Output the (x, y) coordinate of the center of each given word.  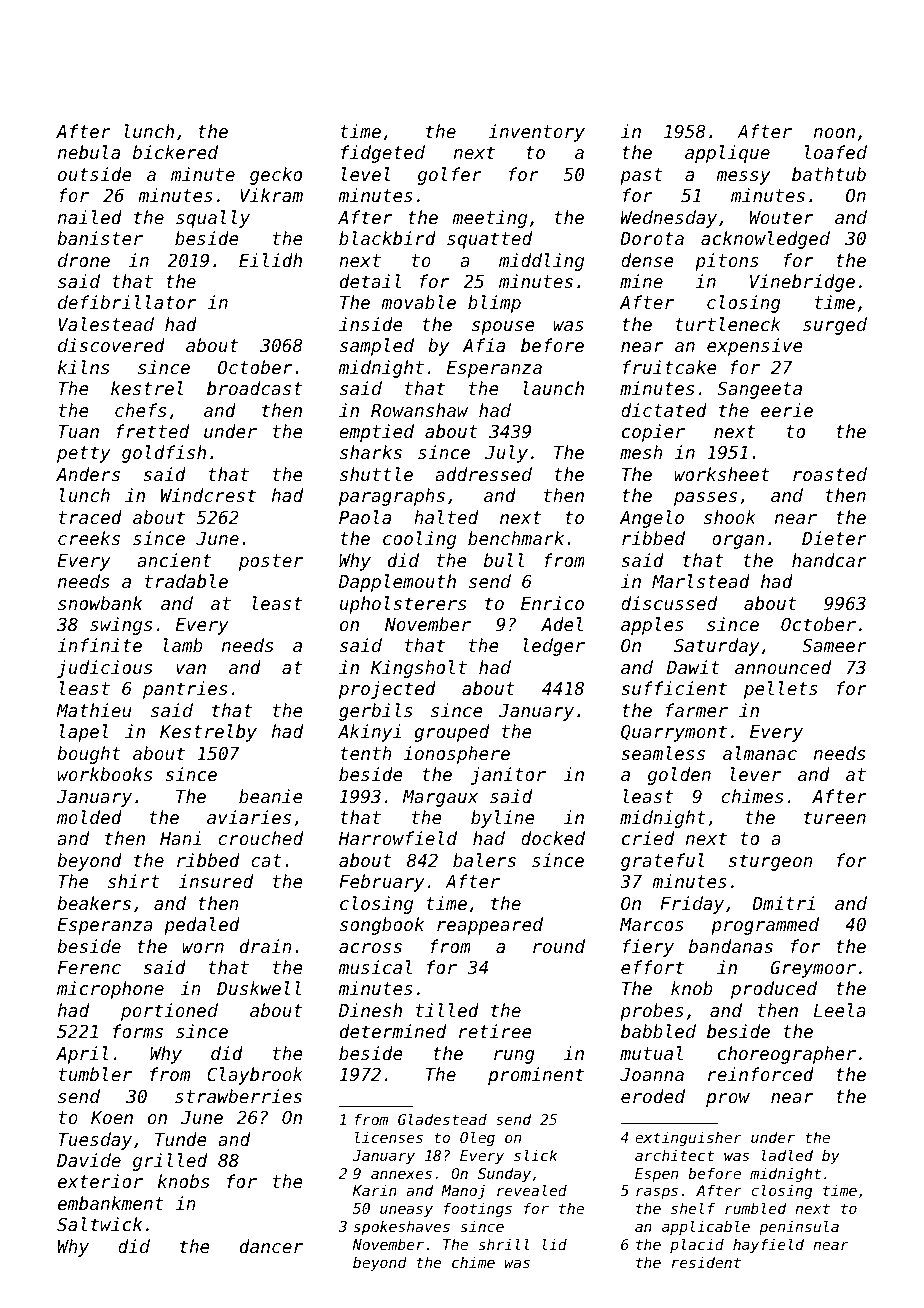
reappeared (490, 926)
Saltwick (99, 1224)
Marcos (652, 924)
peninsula (799, 1227)
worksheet (722, 474)
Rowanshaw (419, 410)
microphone (110, 990)
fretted (152, 431)
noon (834, 133)
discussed (669, 603)
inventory (537, 133)
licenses (389, 1137)
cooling (419, 540)
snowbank (100, 603)
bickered (175, 152)
